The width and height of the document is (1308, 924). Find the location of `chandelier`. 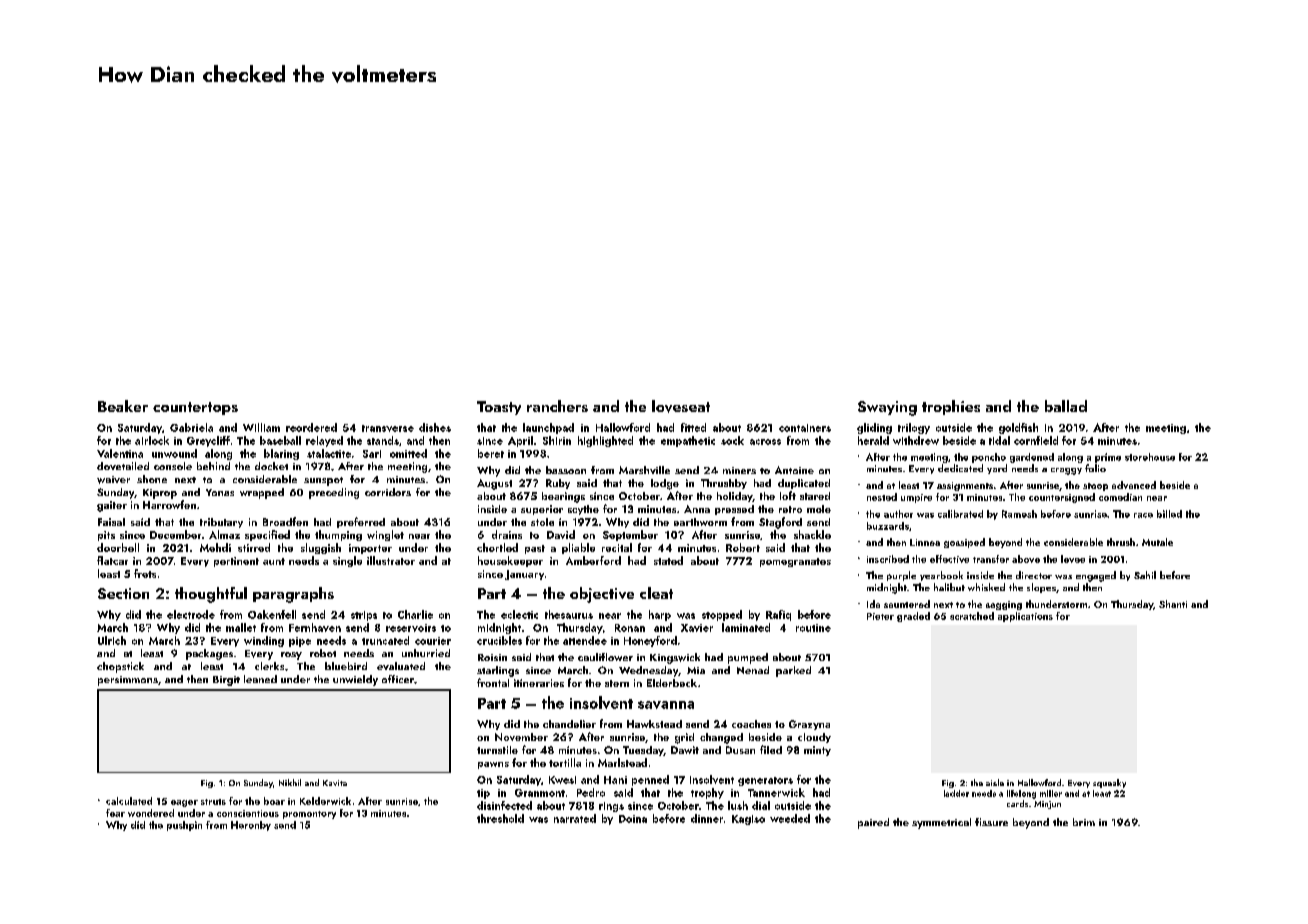

chandelier is located at coordinates (569, 724).
